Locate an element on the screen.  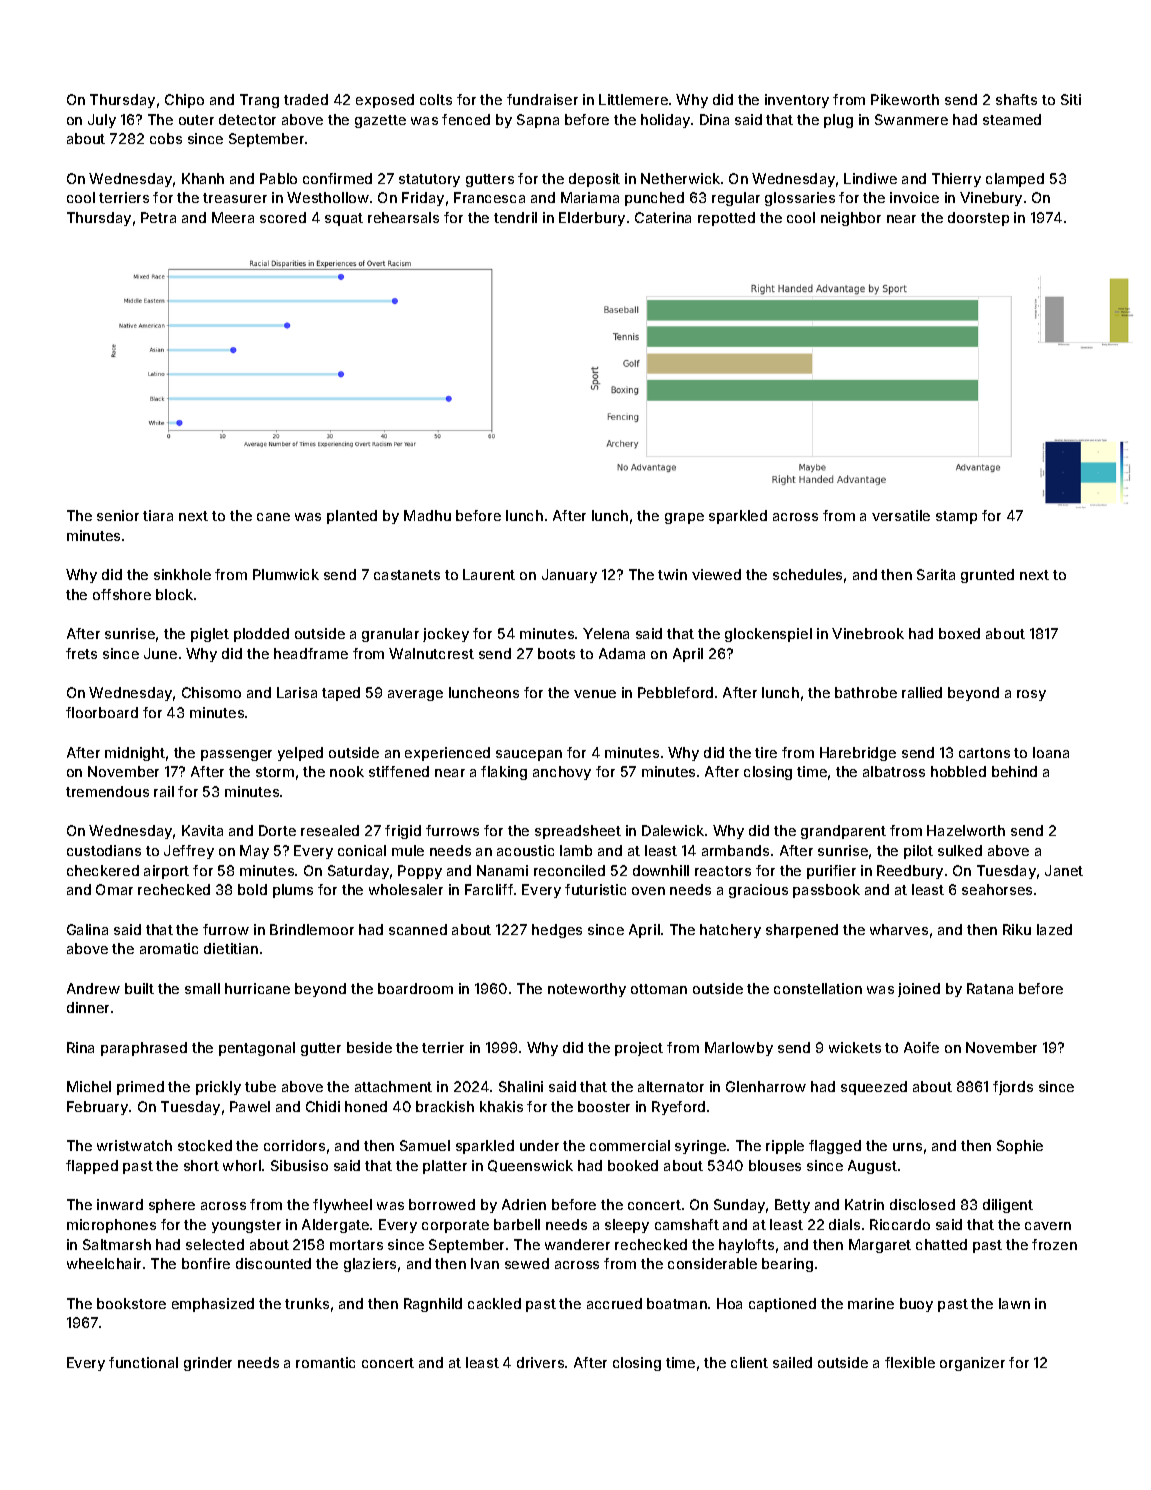
colts is located at coordinates (436, 99).
